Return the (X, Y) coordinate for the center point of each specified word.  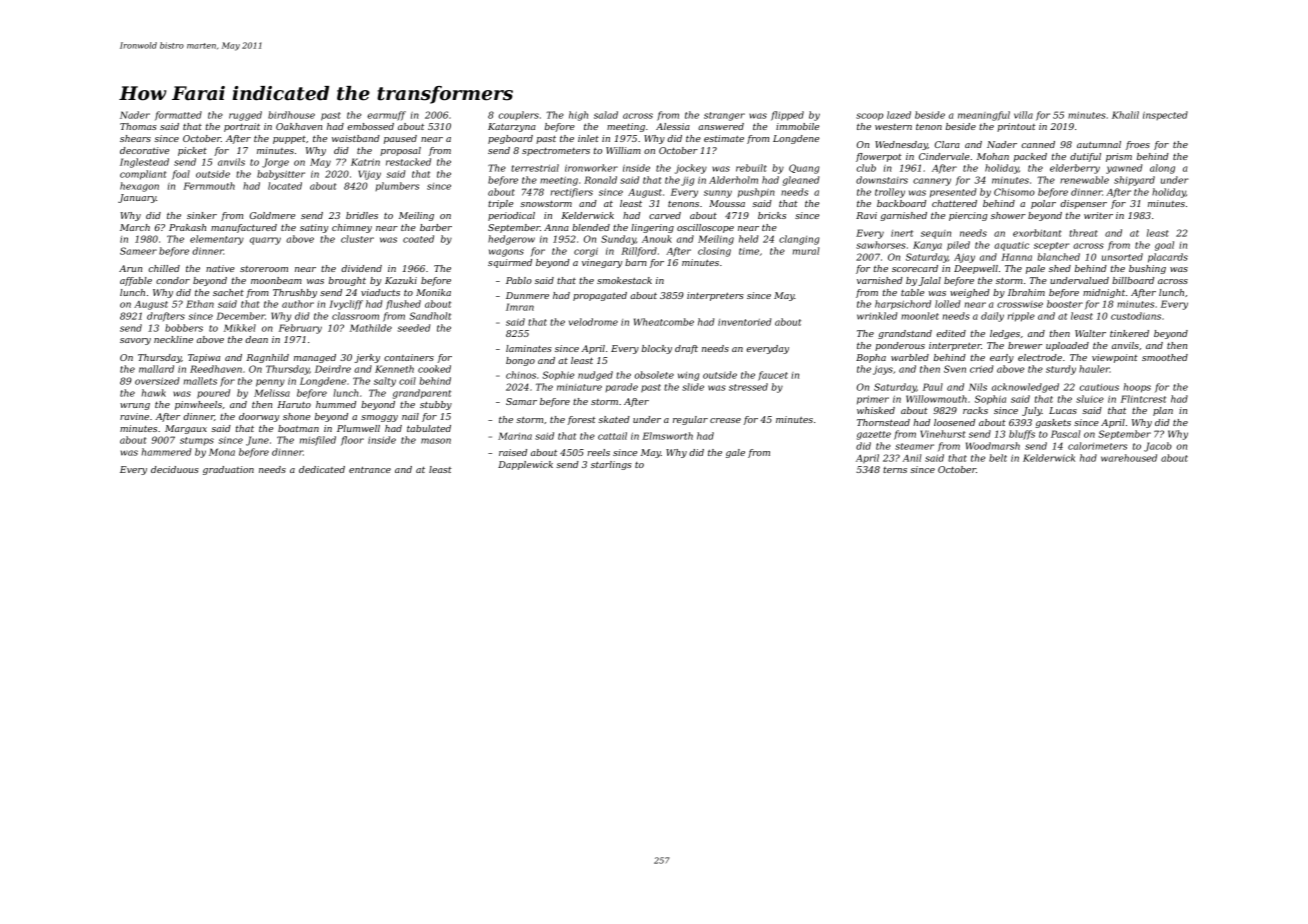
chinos (521, 375)
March (135, 227)
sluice (1090, 399)
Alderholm (733, 180)
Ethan (200, 304)
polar (1043, 204)
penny (270, 383)
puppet (289, 140)
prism (1119, 157)
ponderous (900, 346)
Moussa (727, 203)
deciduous (175, 469)
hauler (1094, 369)
